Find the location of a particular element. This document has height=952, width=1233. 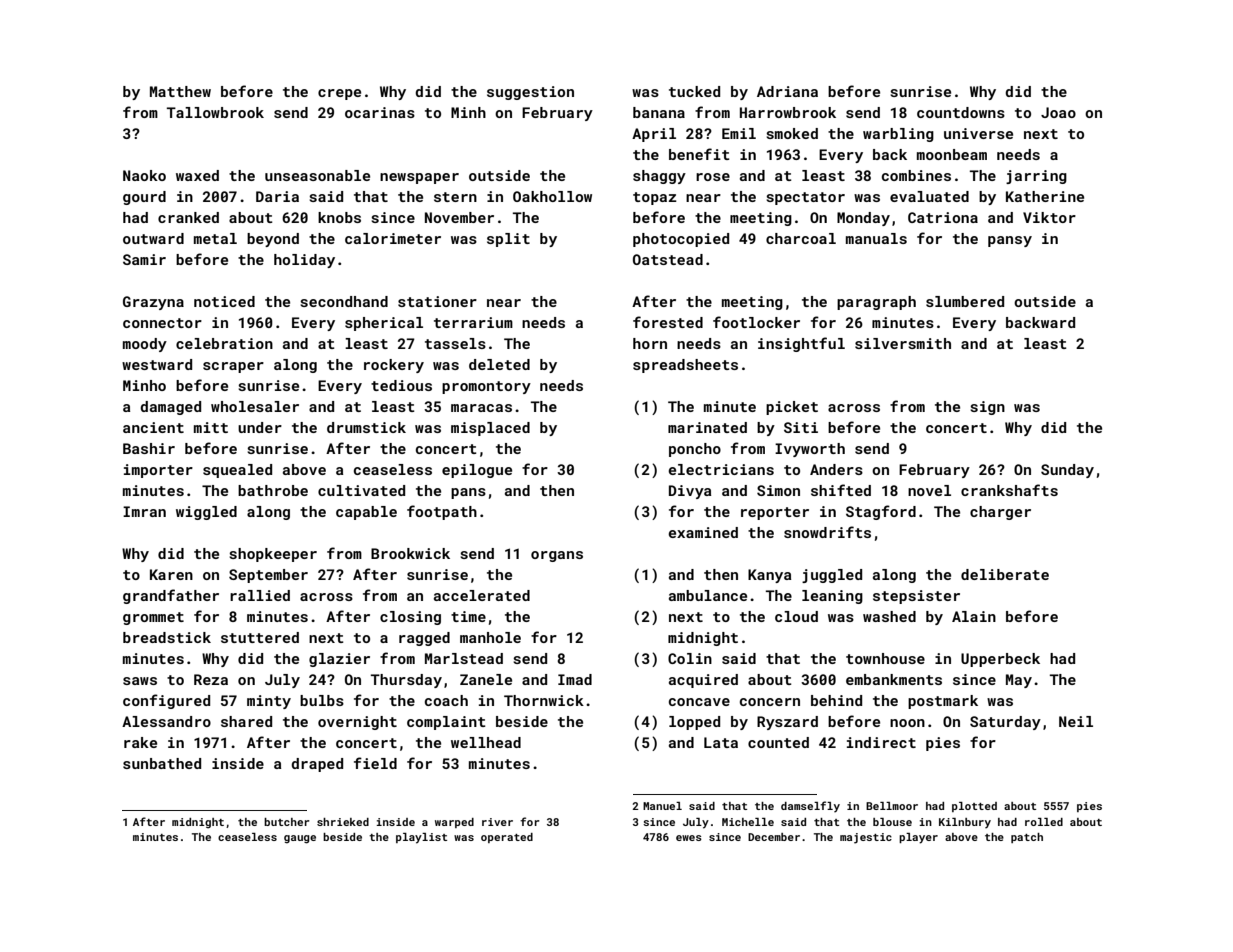

benefit is located at coordinates (699, 154).
